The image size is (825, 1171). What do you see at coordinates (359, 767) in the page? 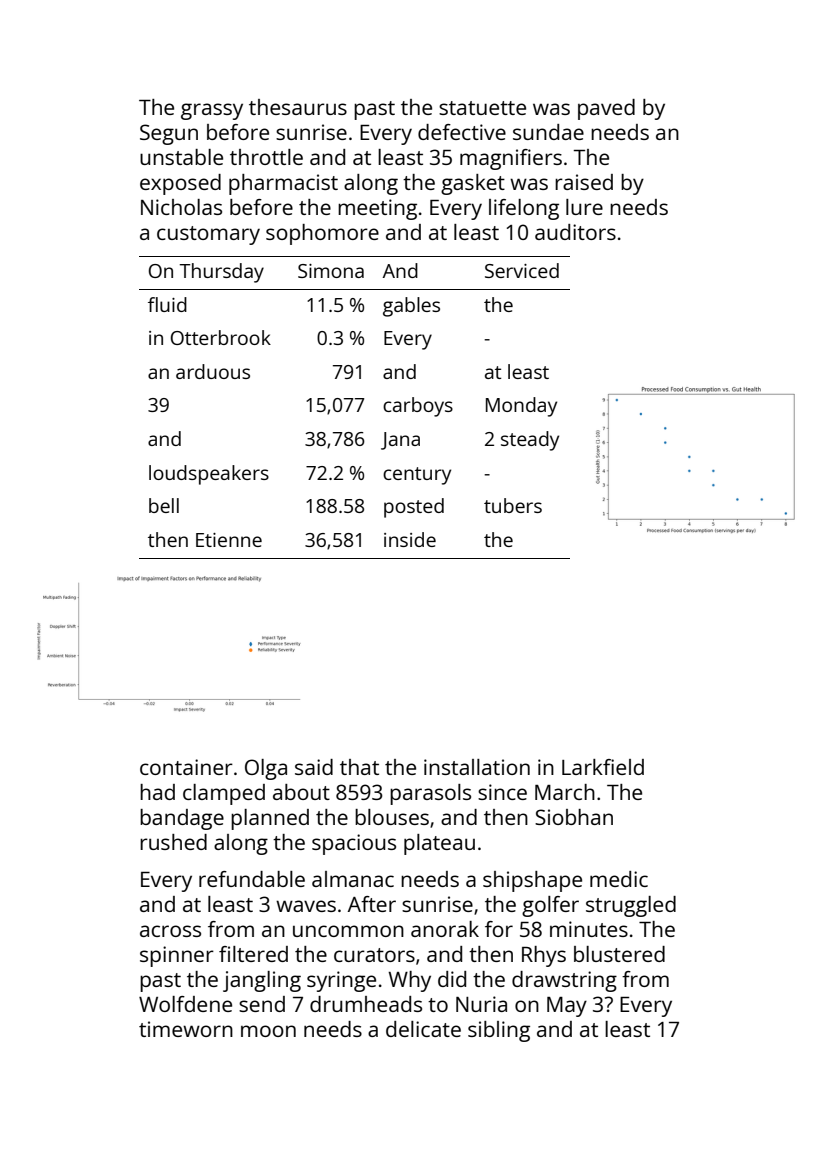
I see `that` at bounding box center [359, 767].
